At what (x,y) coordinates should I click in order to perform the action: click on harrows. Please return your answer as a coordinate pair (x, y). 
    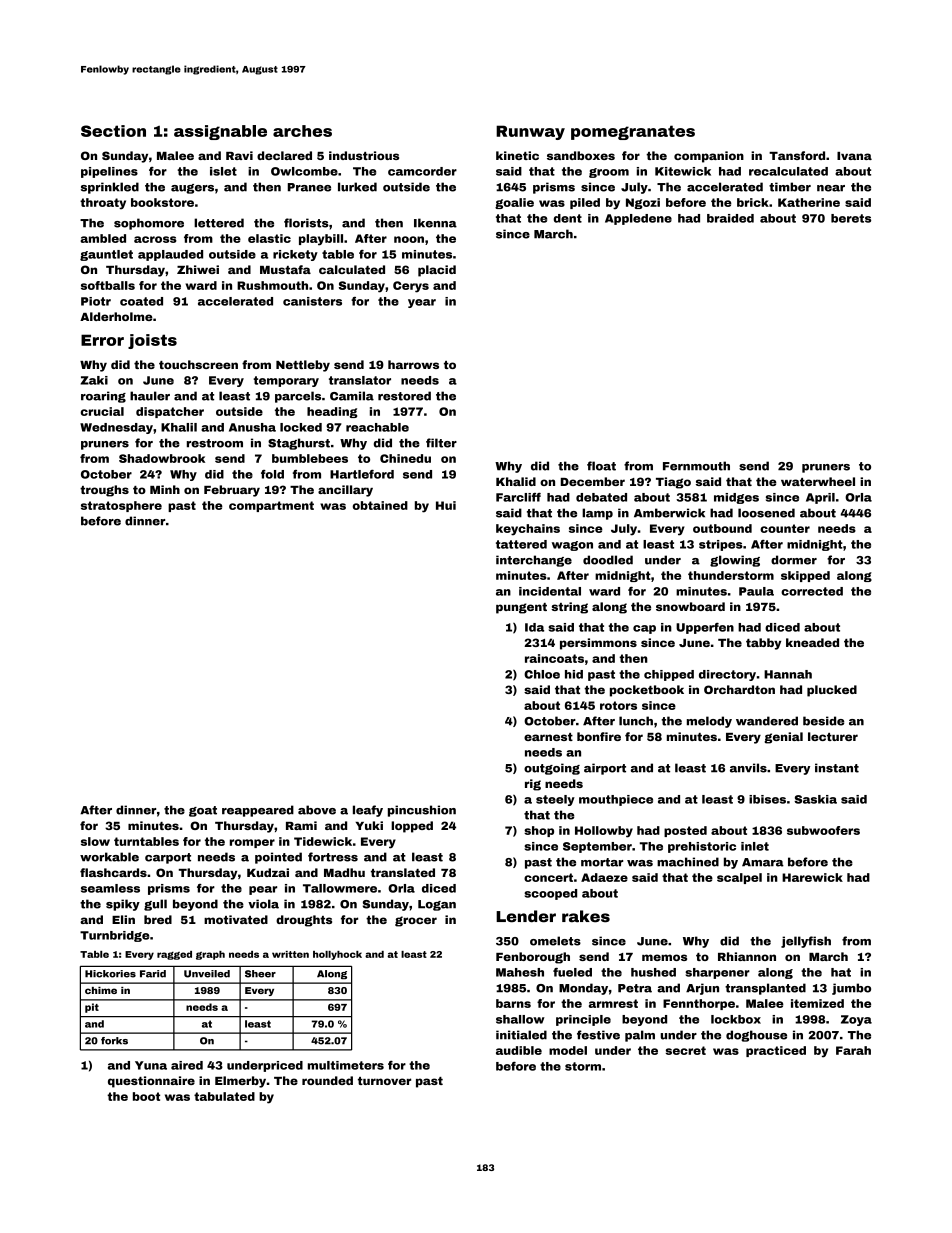
    Looking at the image, I should click on (413, 364).
